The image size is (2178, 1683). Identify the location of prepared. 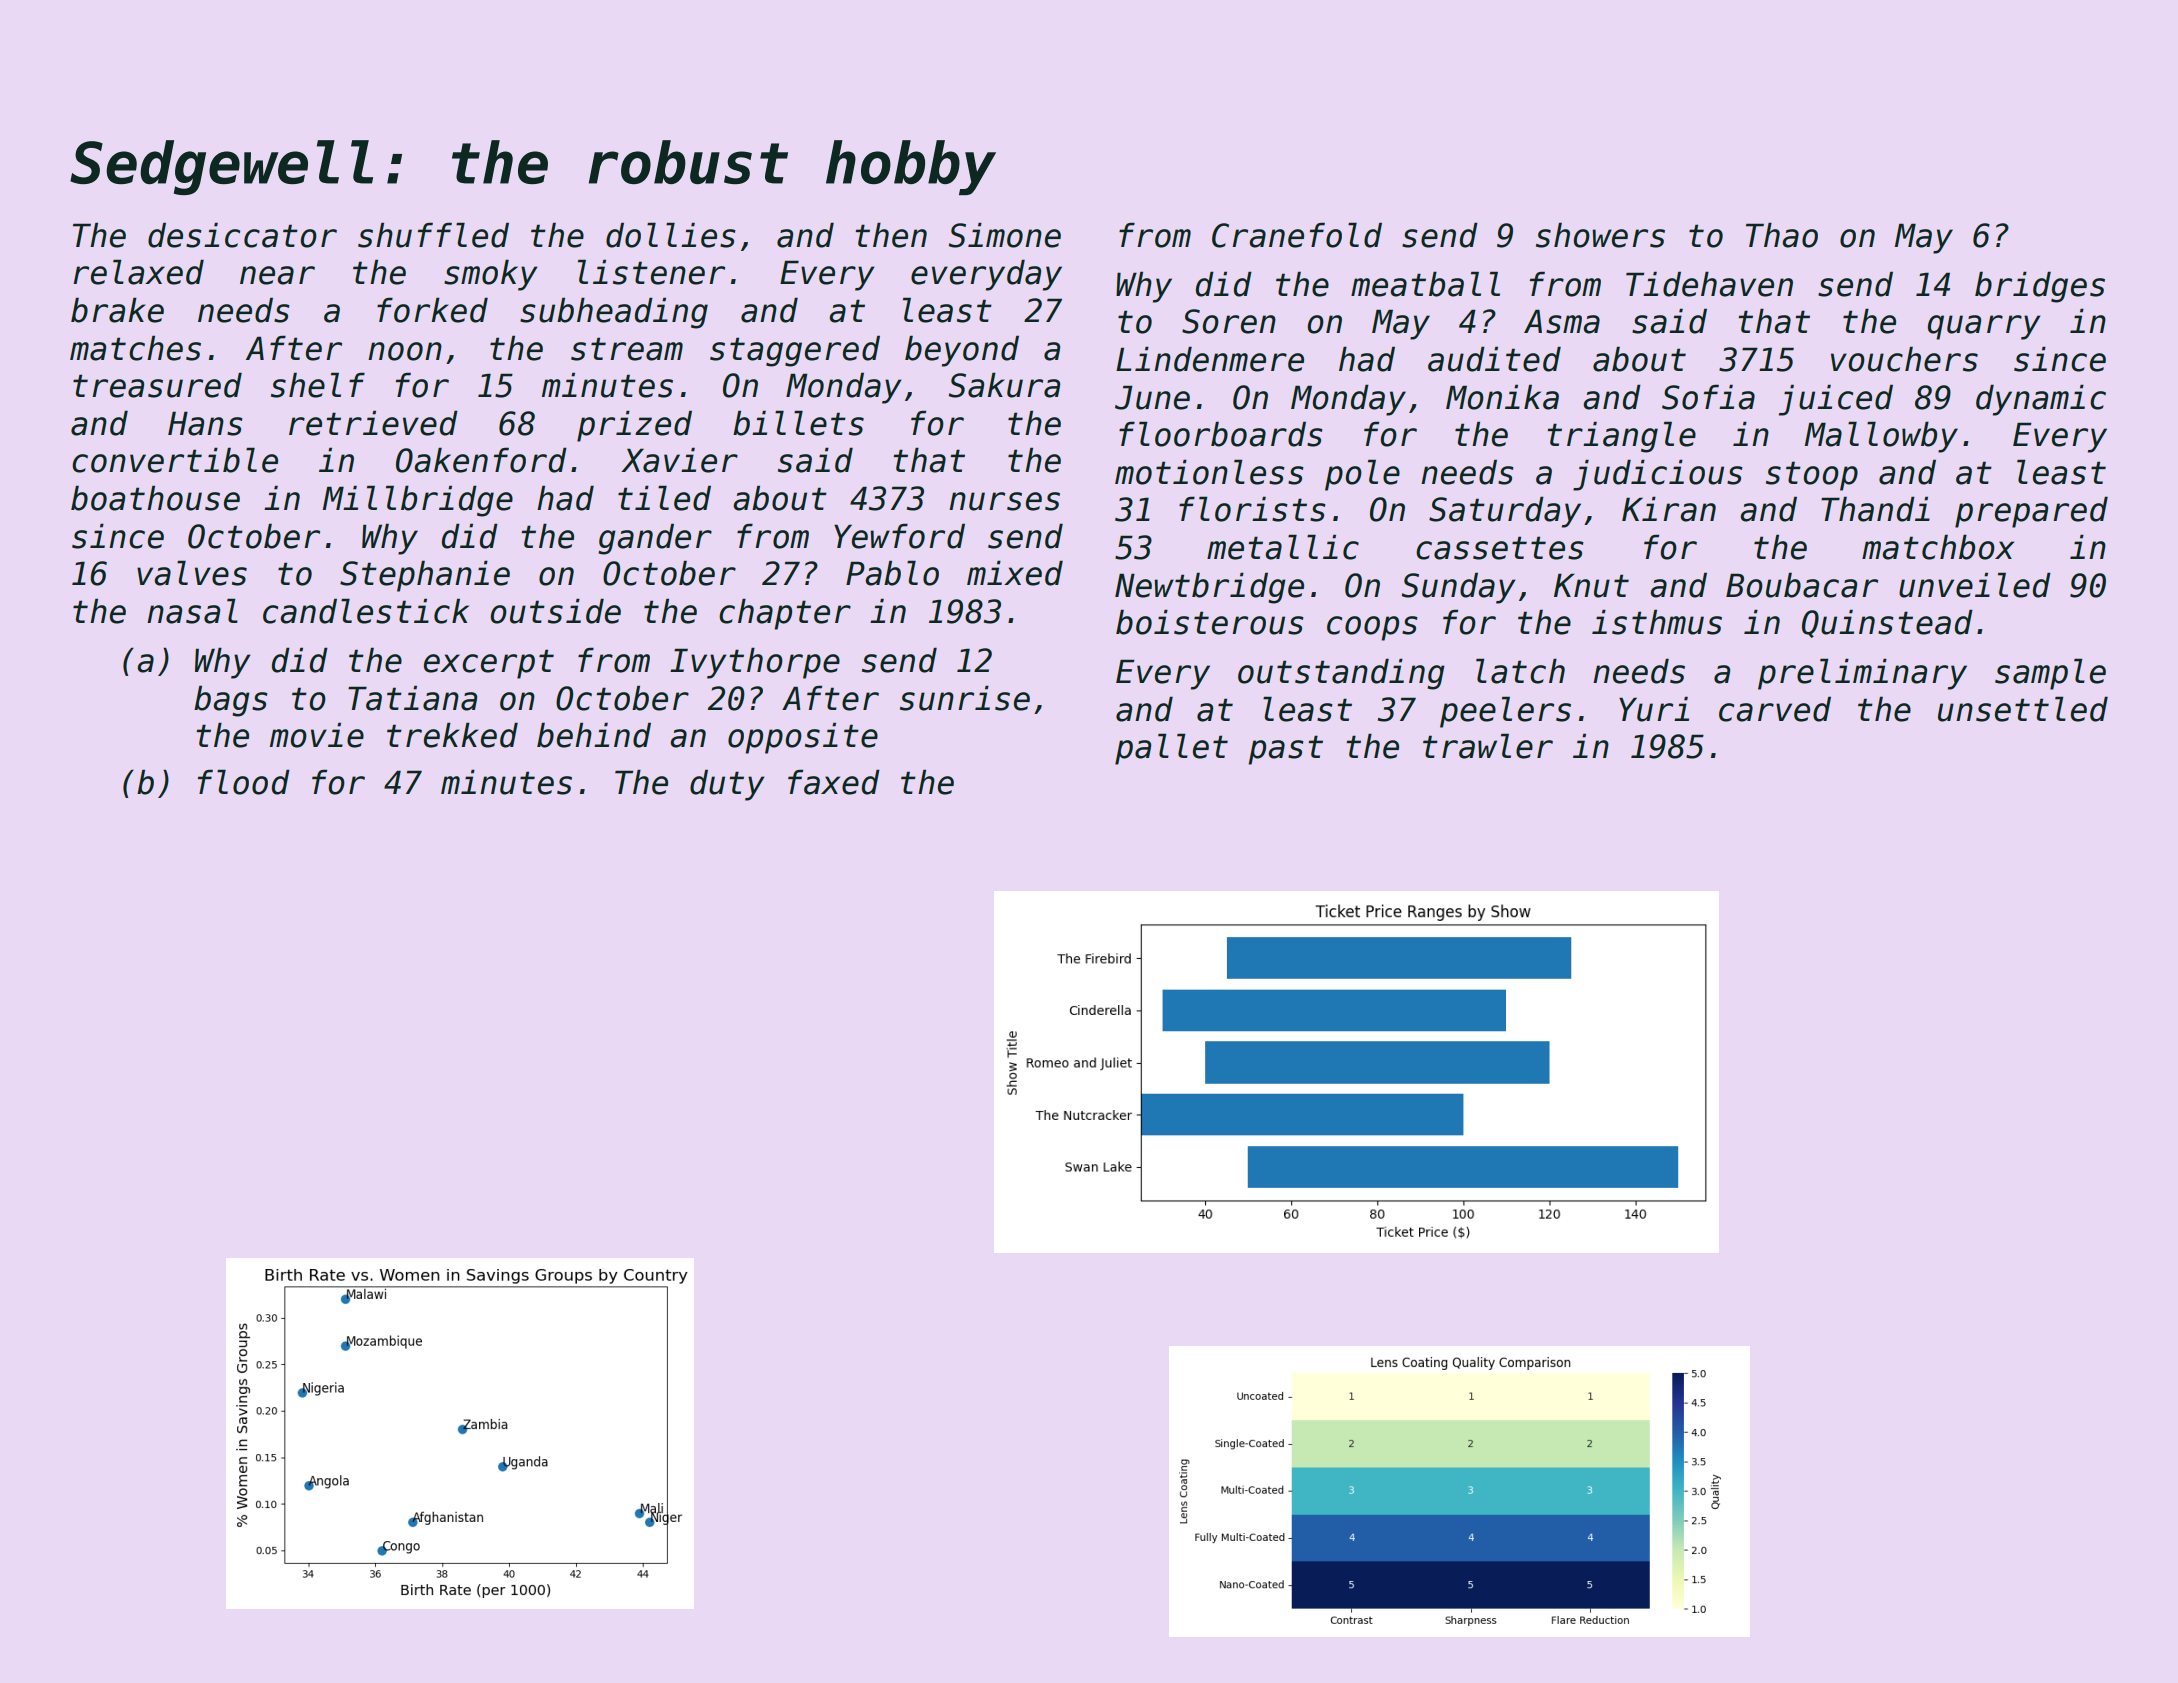
(2031, 512).
